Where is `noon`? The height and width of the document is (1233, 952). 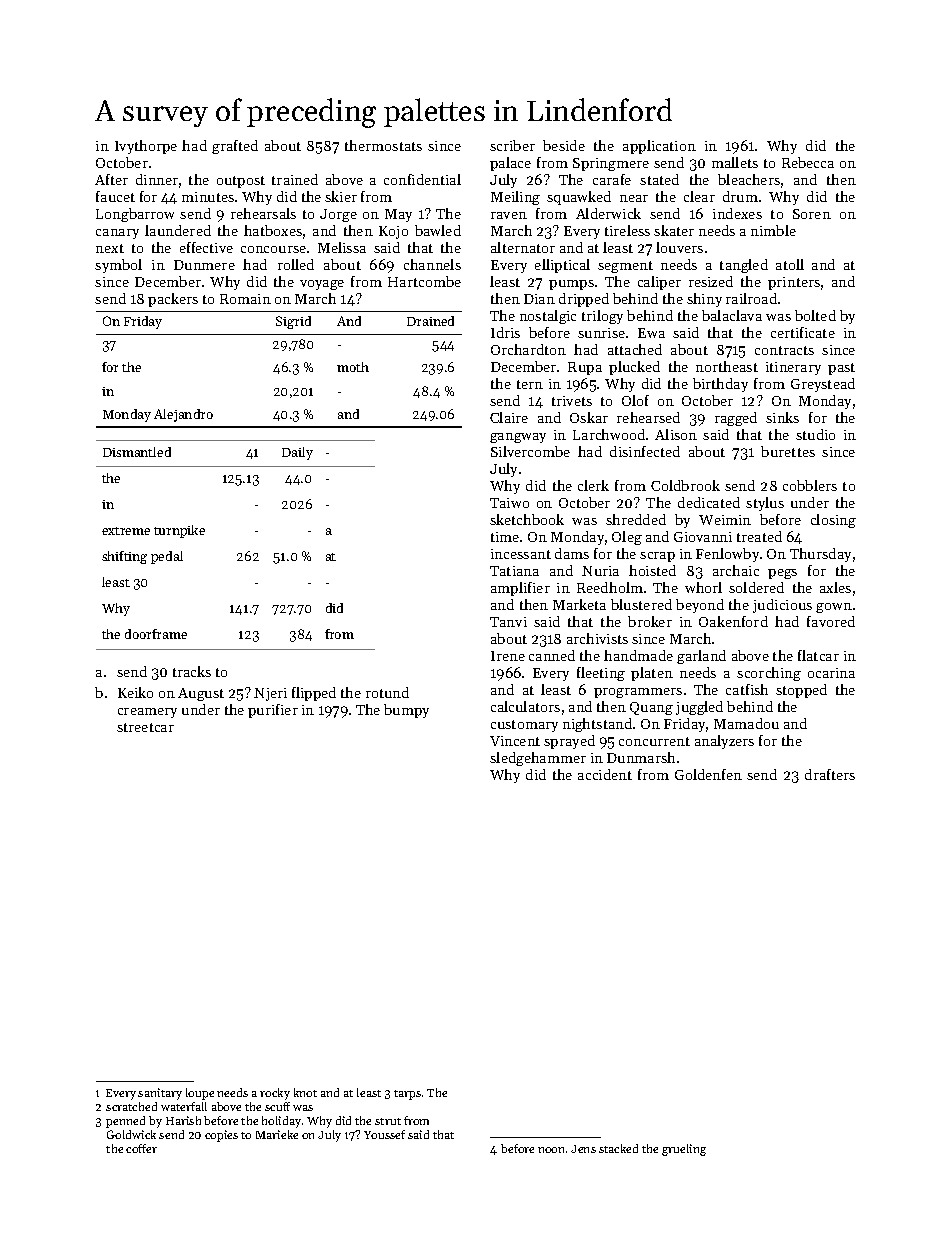 noon is located at coordinates (551, 1150).
